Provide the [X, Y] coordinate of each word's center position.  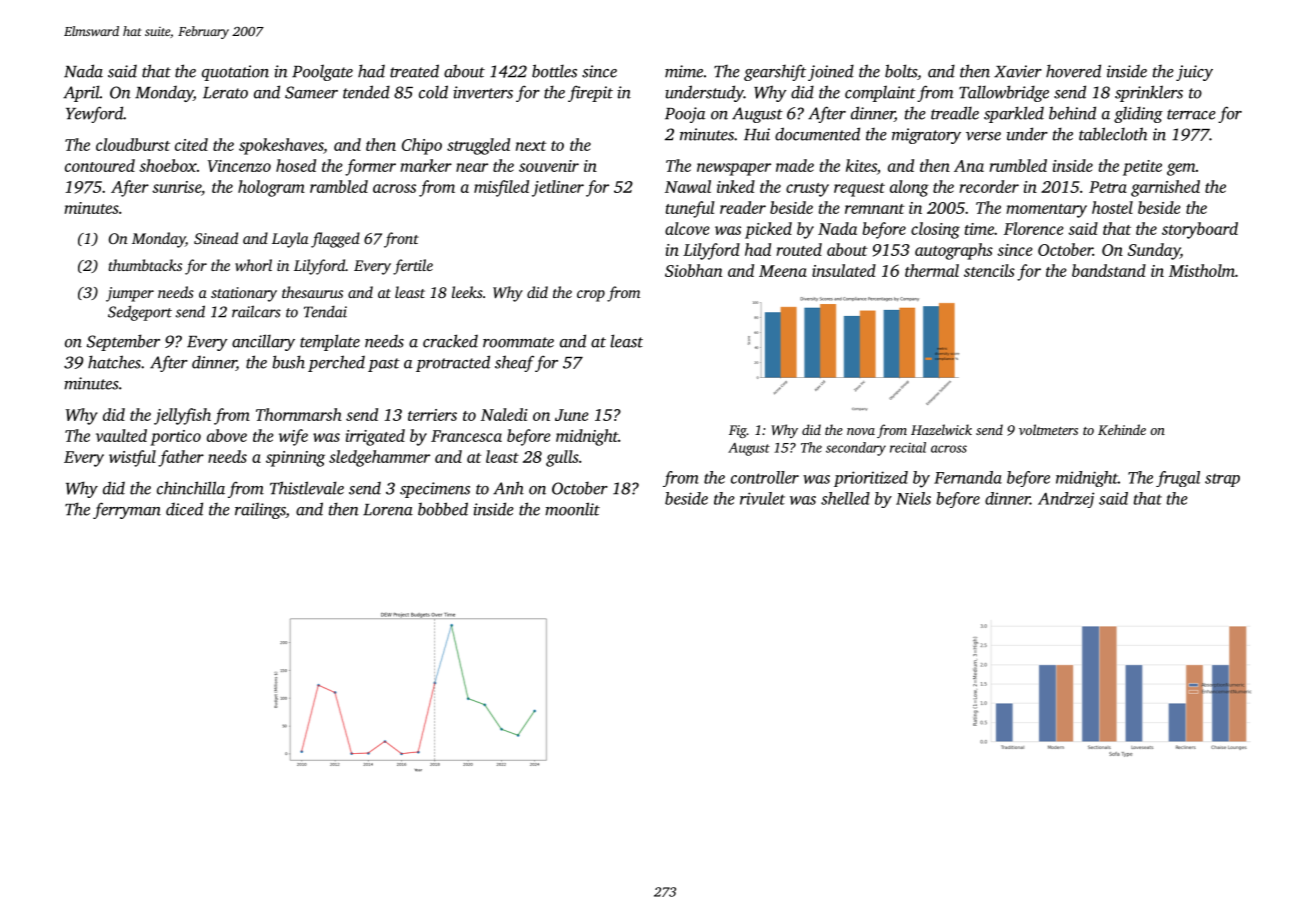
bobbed [443, 509]
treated [414, 71]
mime [684, 71]
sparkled [1014, 114]
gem [1181, 169]
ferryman [127, 510]
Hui [757, 134]
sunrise [176, 187]
